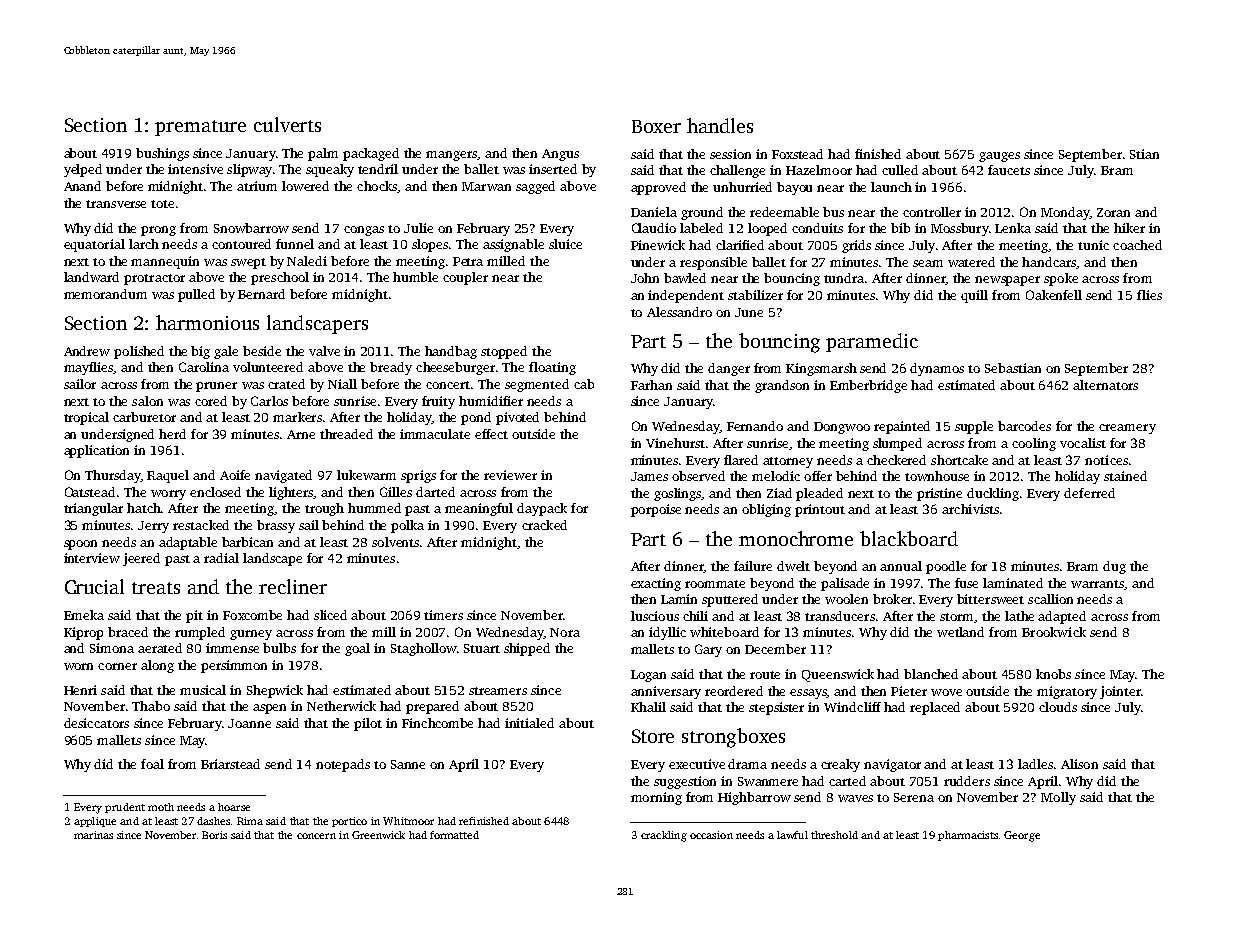  I want to click on handles, so click(720, 125).
